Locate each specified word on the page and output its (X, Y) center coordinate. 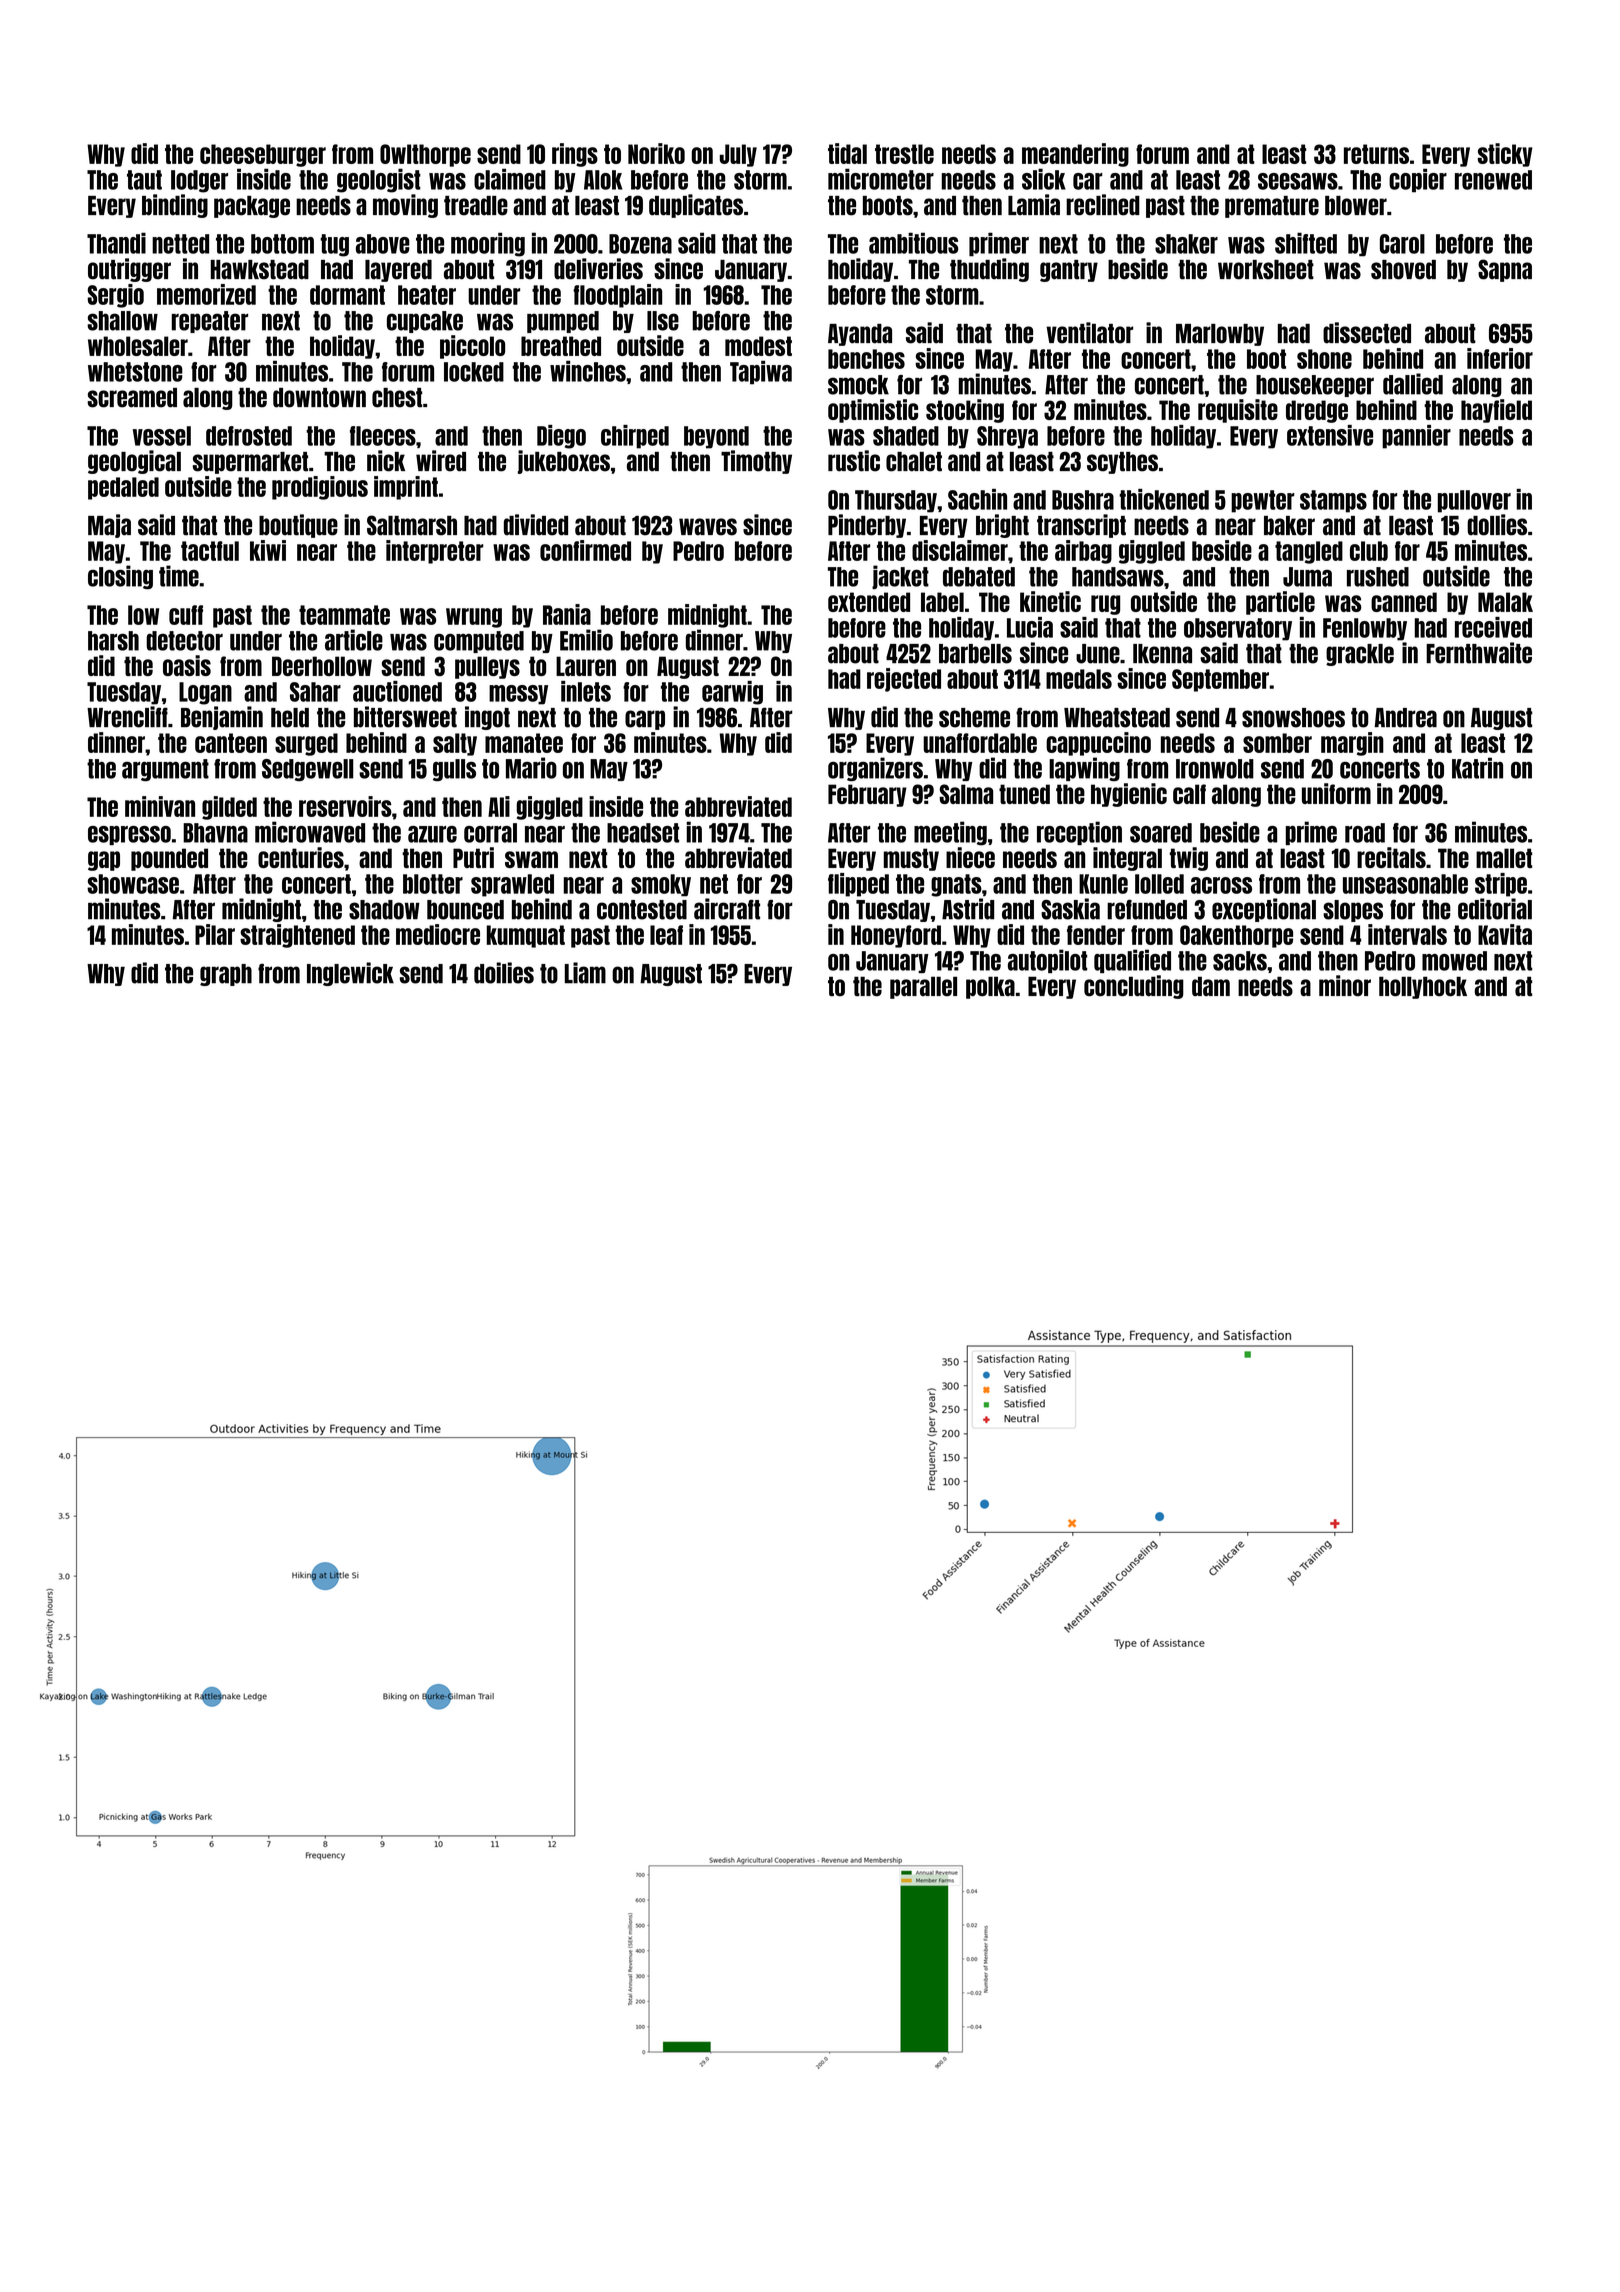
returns (1376, 154)
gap (104, 861)
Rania (567, 614)
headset (643, 833)
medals (1079, 679)
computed (479, 642)
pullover (1474, 501)
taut (144, 180)
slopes (1353, 911)
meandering (1075, 155)
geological (134, 462)
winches (588, 371)
